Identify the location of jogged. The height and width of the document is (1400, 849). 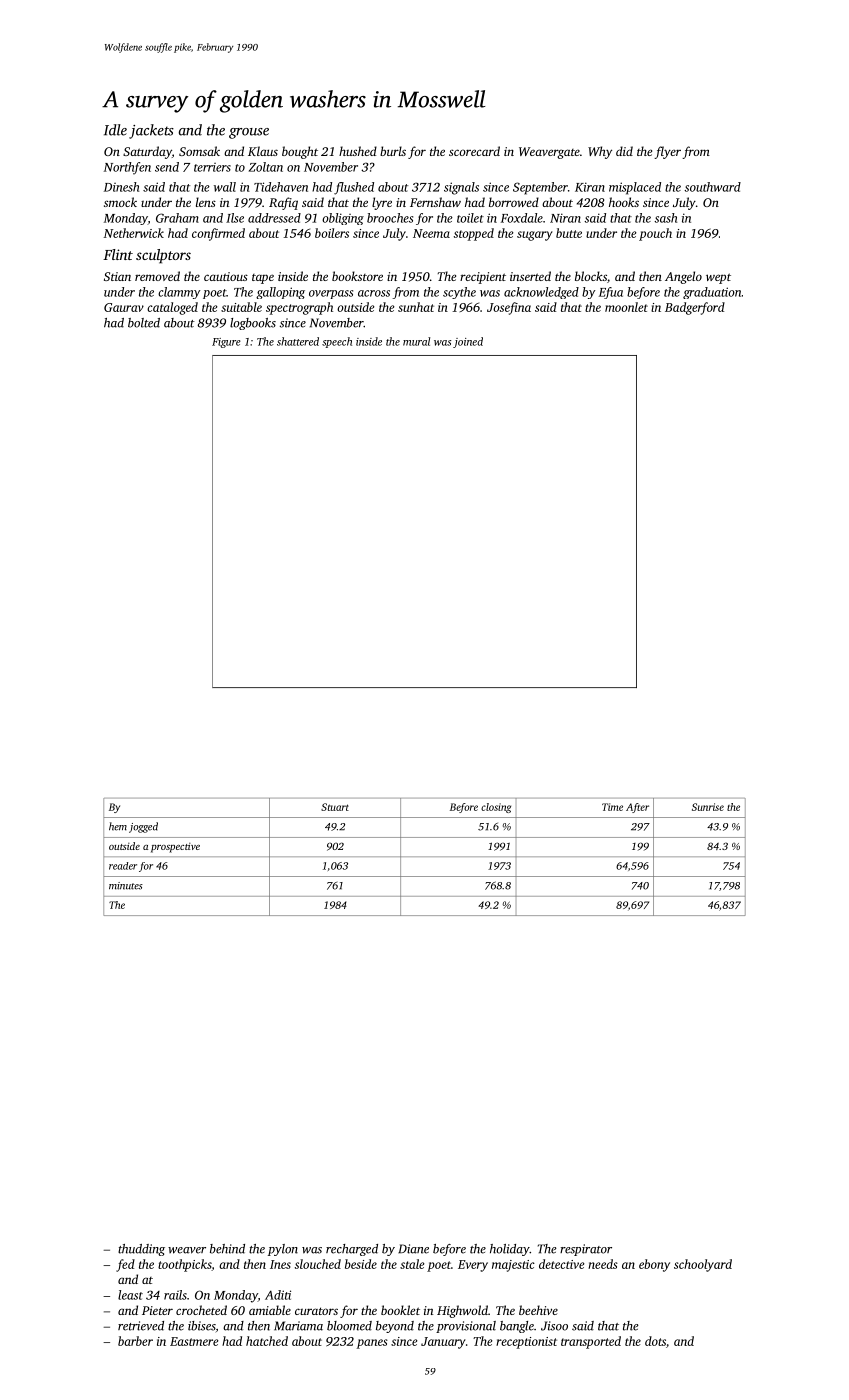
(143, 827).
